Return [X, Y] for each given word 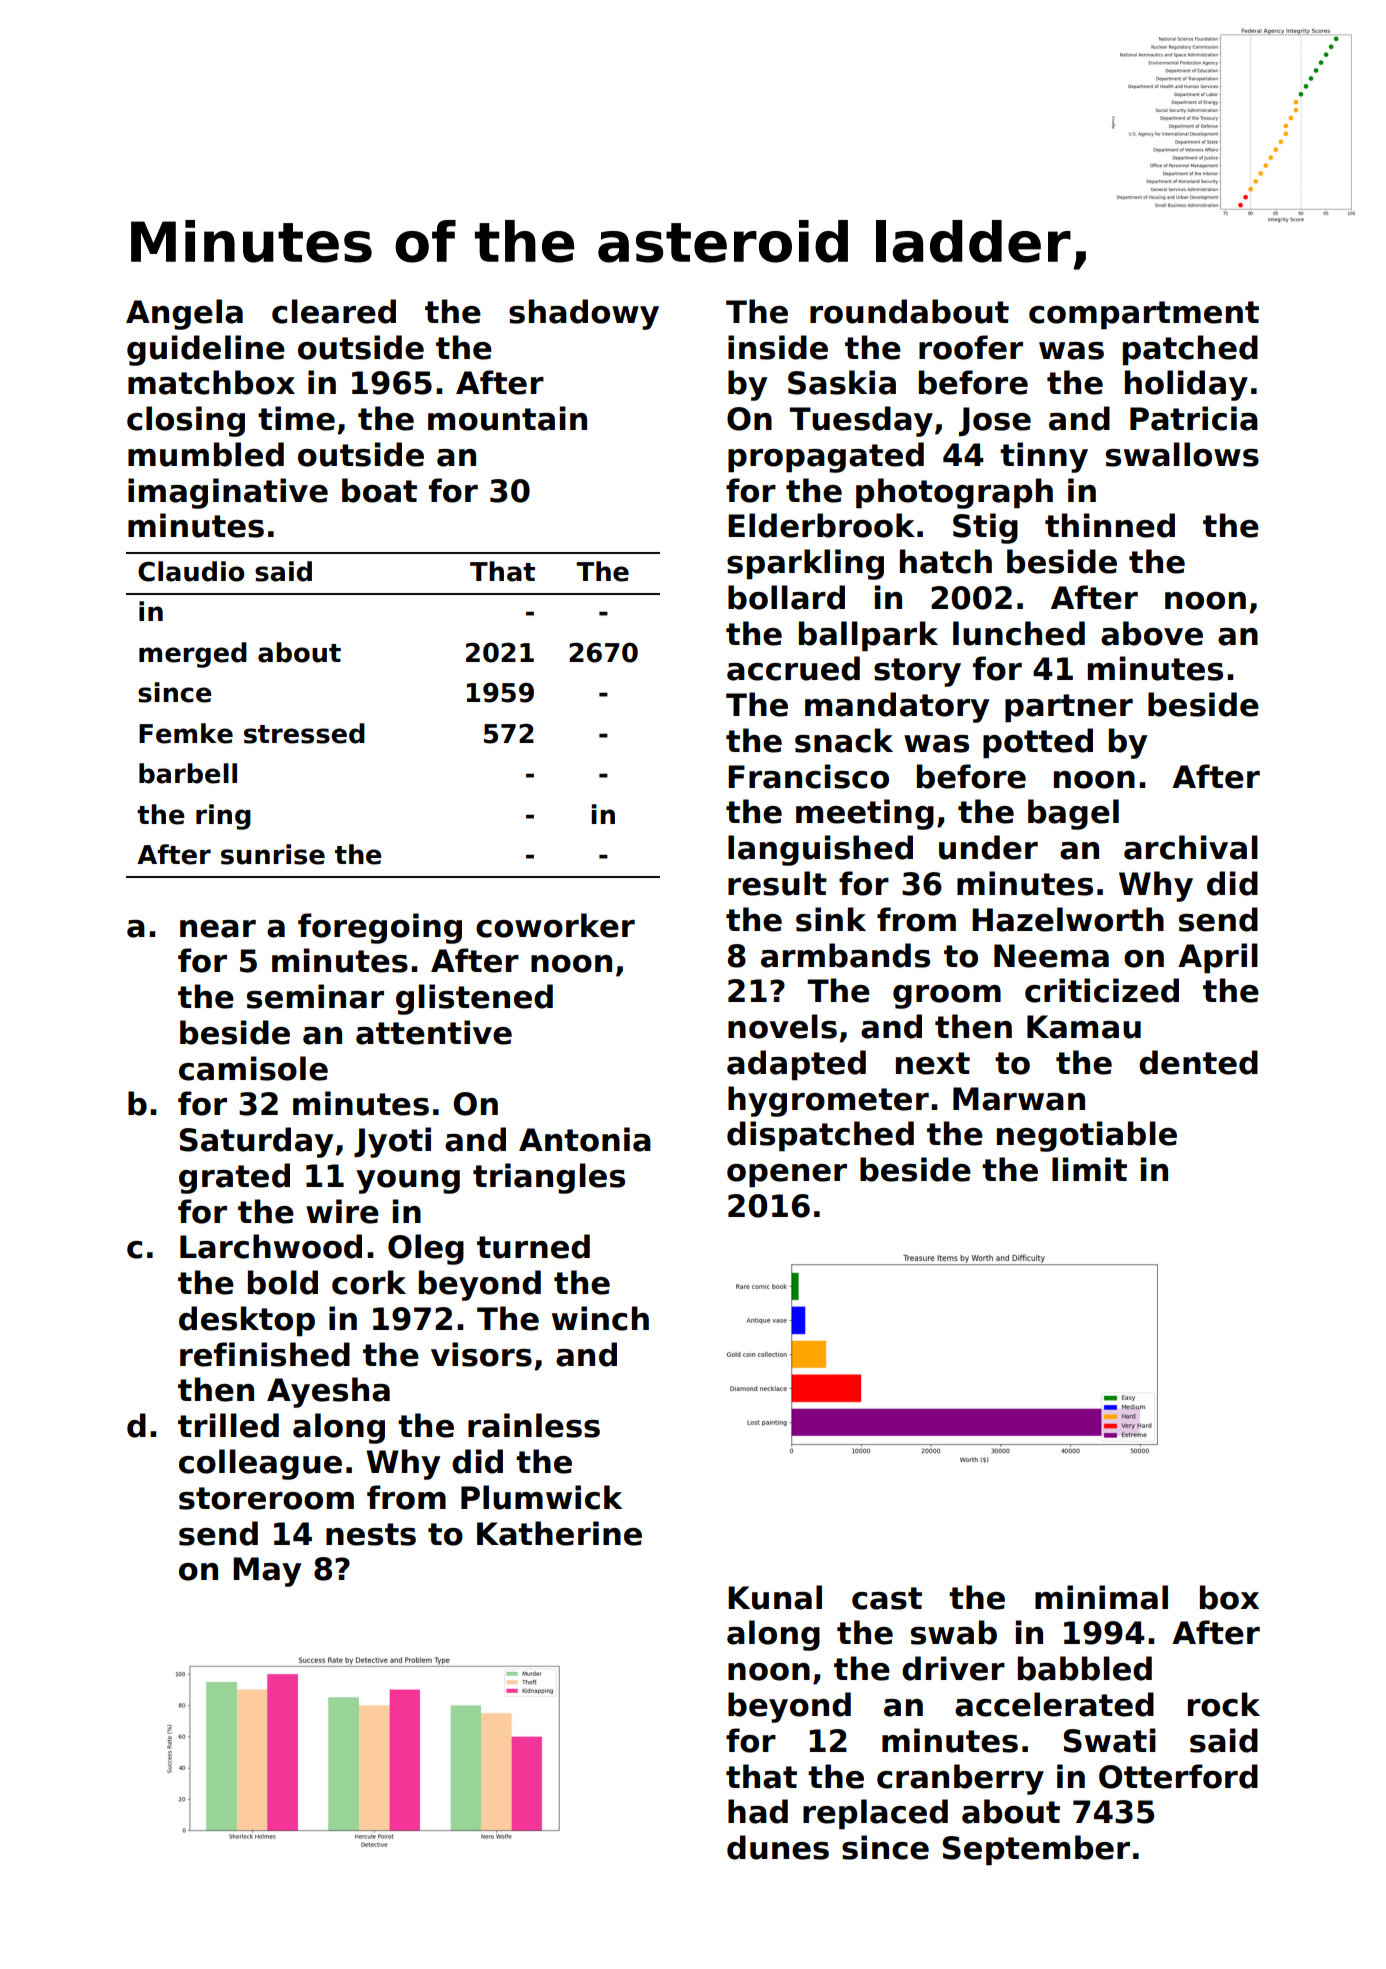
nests [371, 1534]
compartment [1144, 315]
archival [1191, 847]
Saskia [842, 382]
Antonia [585, 1139]
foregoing [380, 928]
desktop [247, 1321]
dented [1198, 1062]
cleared [334, 311]
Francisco [808, 776]
